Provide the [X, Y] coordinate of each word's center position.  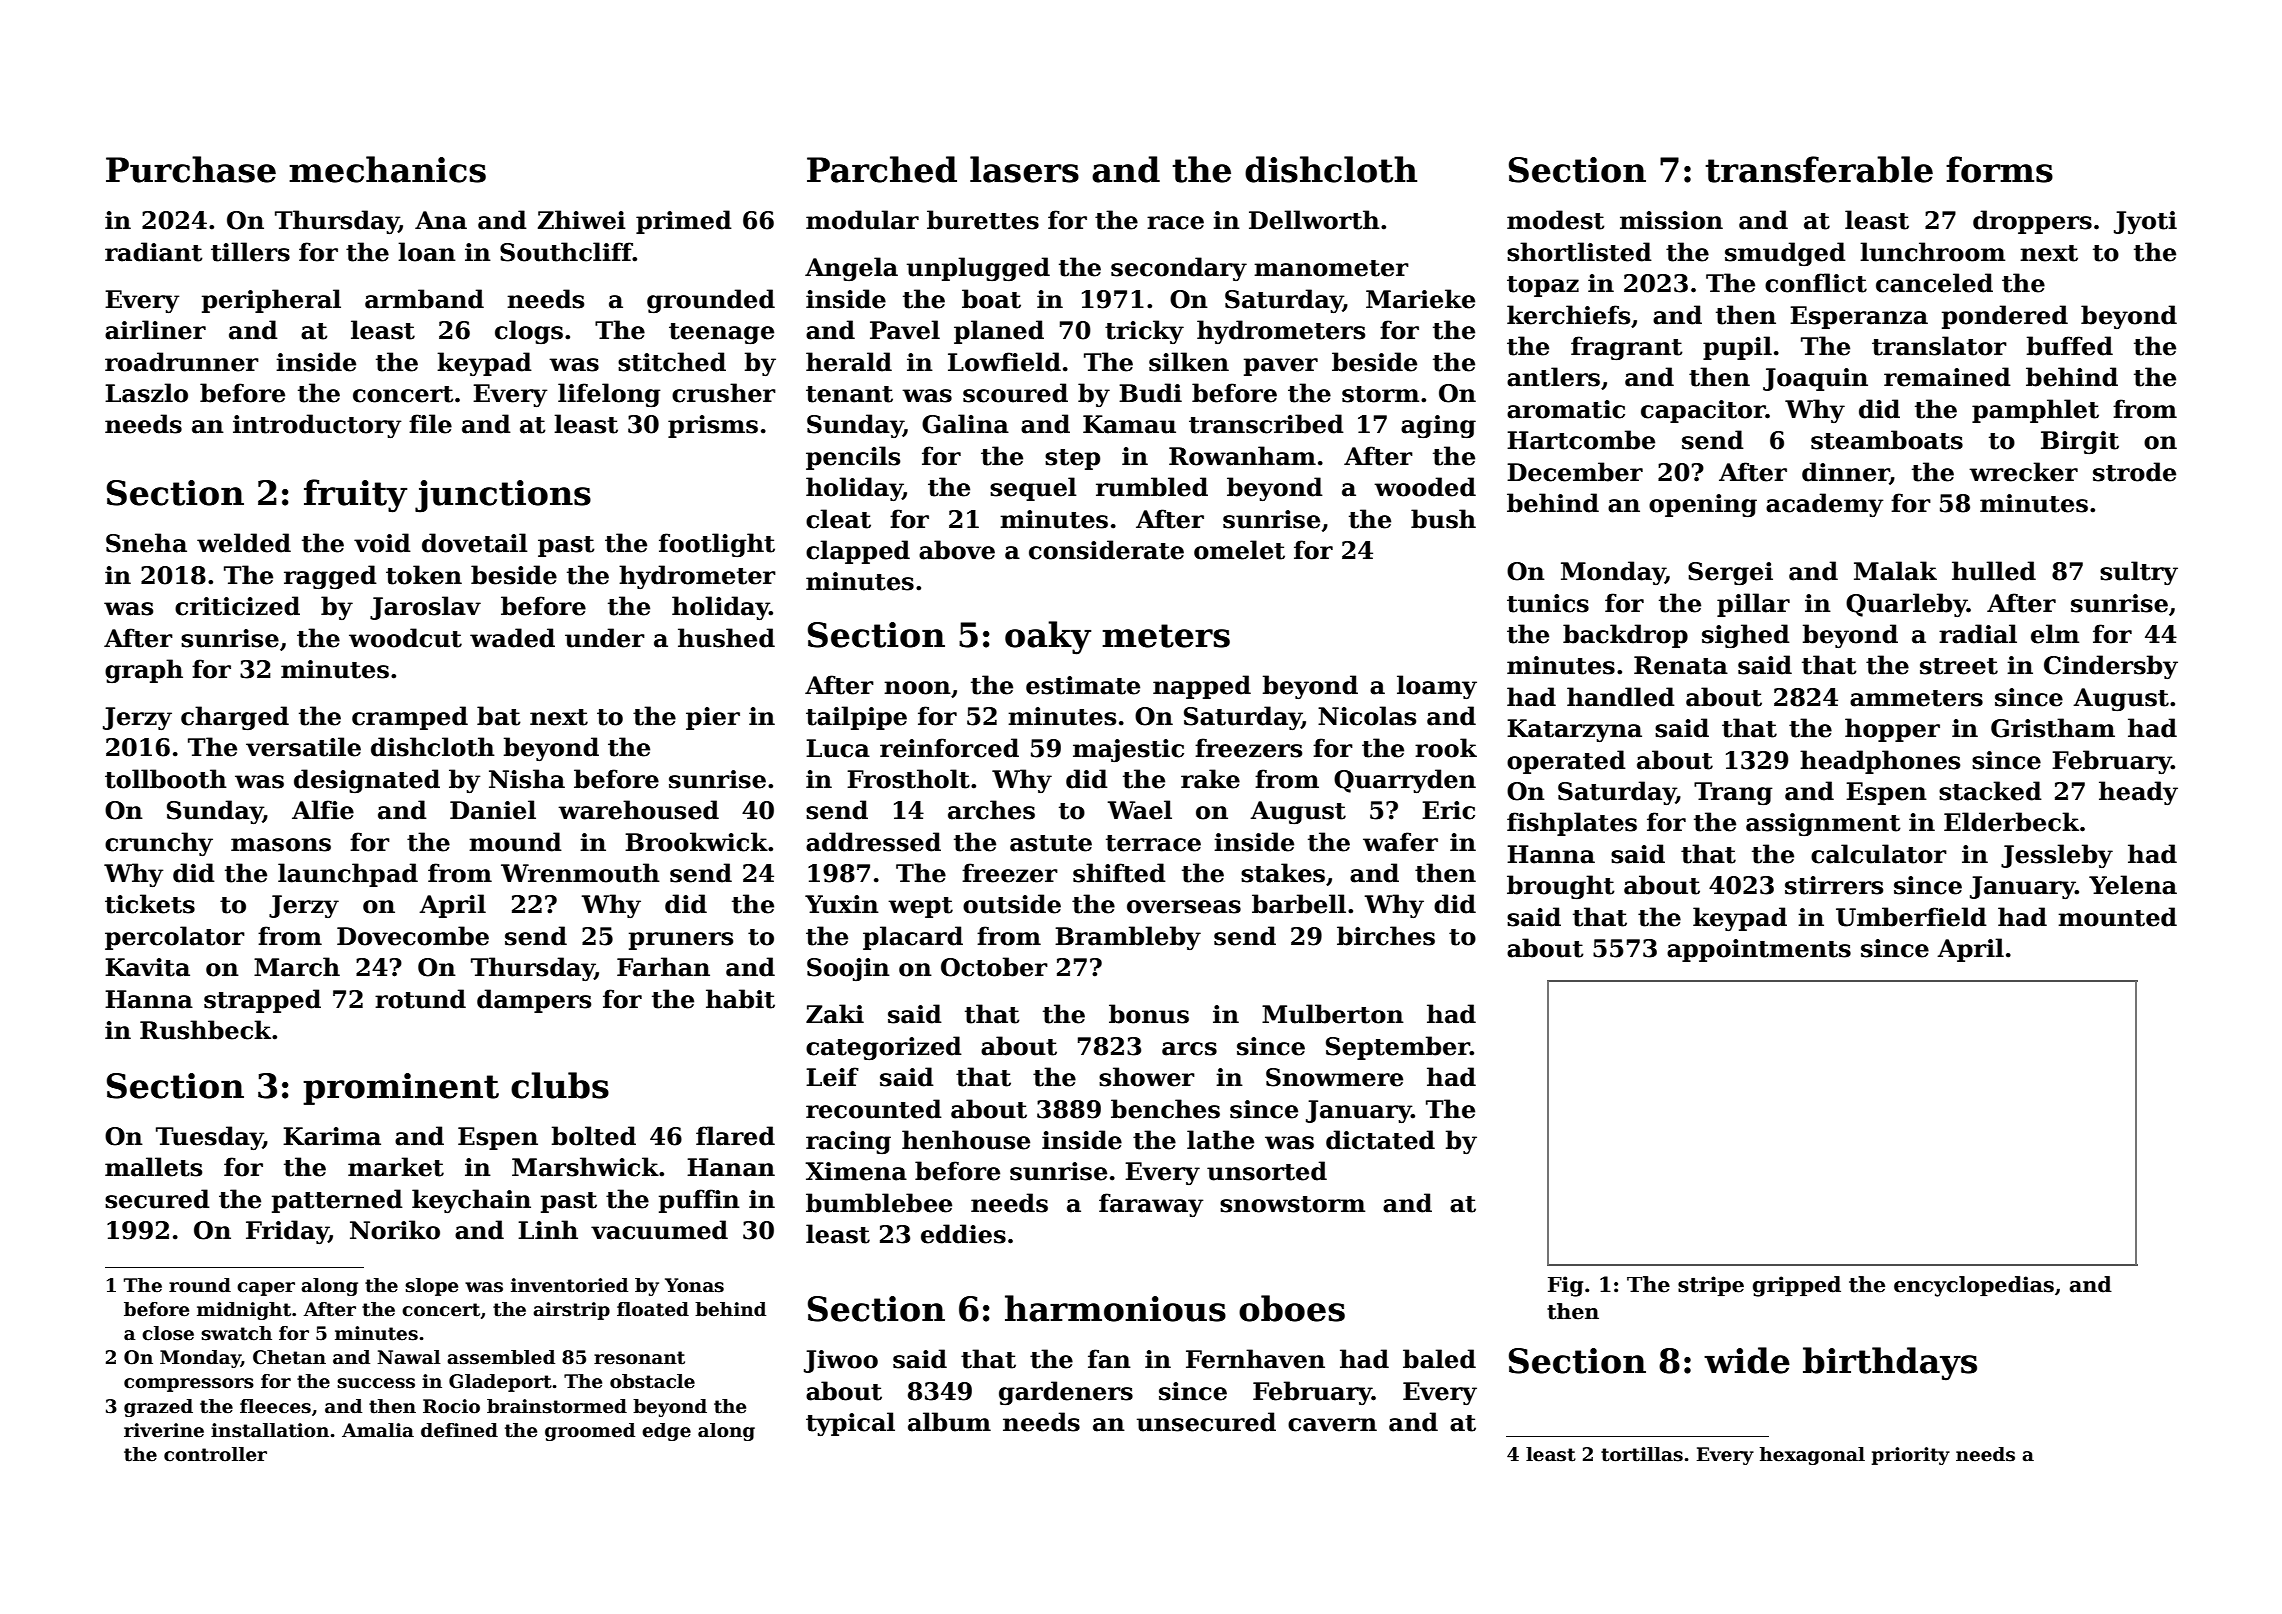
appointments [1759, 950]
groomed [590, 1432]
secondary [1179, 269]
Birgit [2080, 443]
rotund [420, 999]
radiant [154, 252]
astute [1051, 843]
